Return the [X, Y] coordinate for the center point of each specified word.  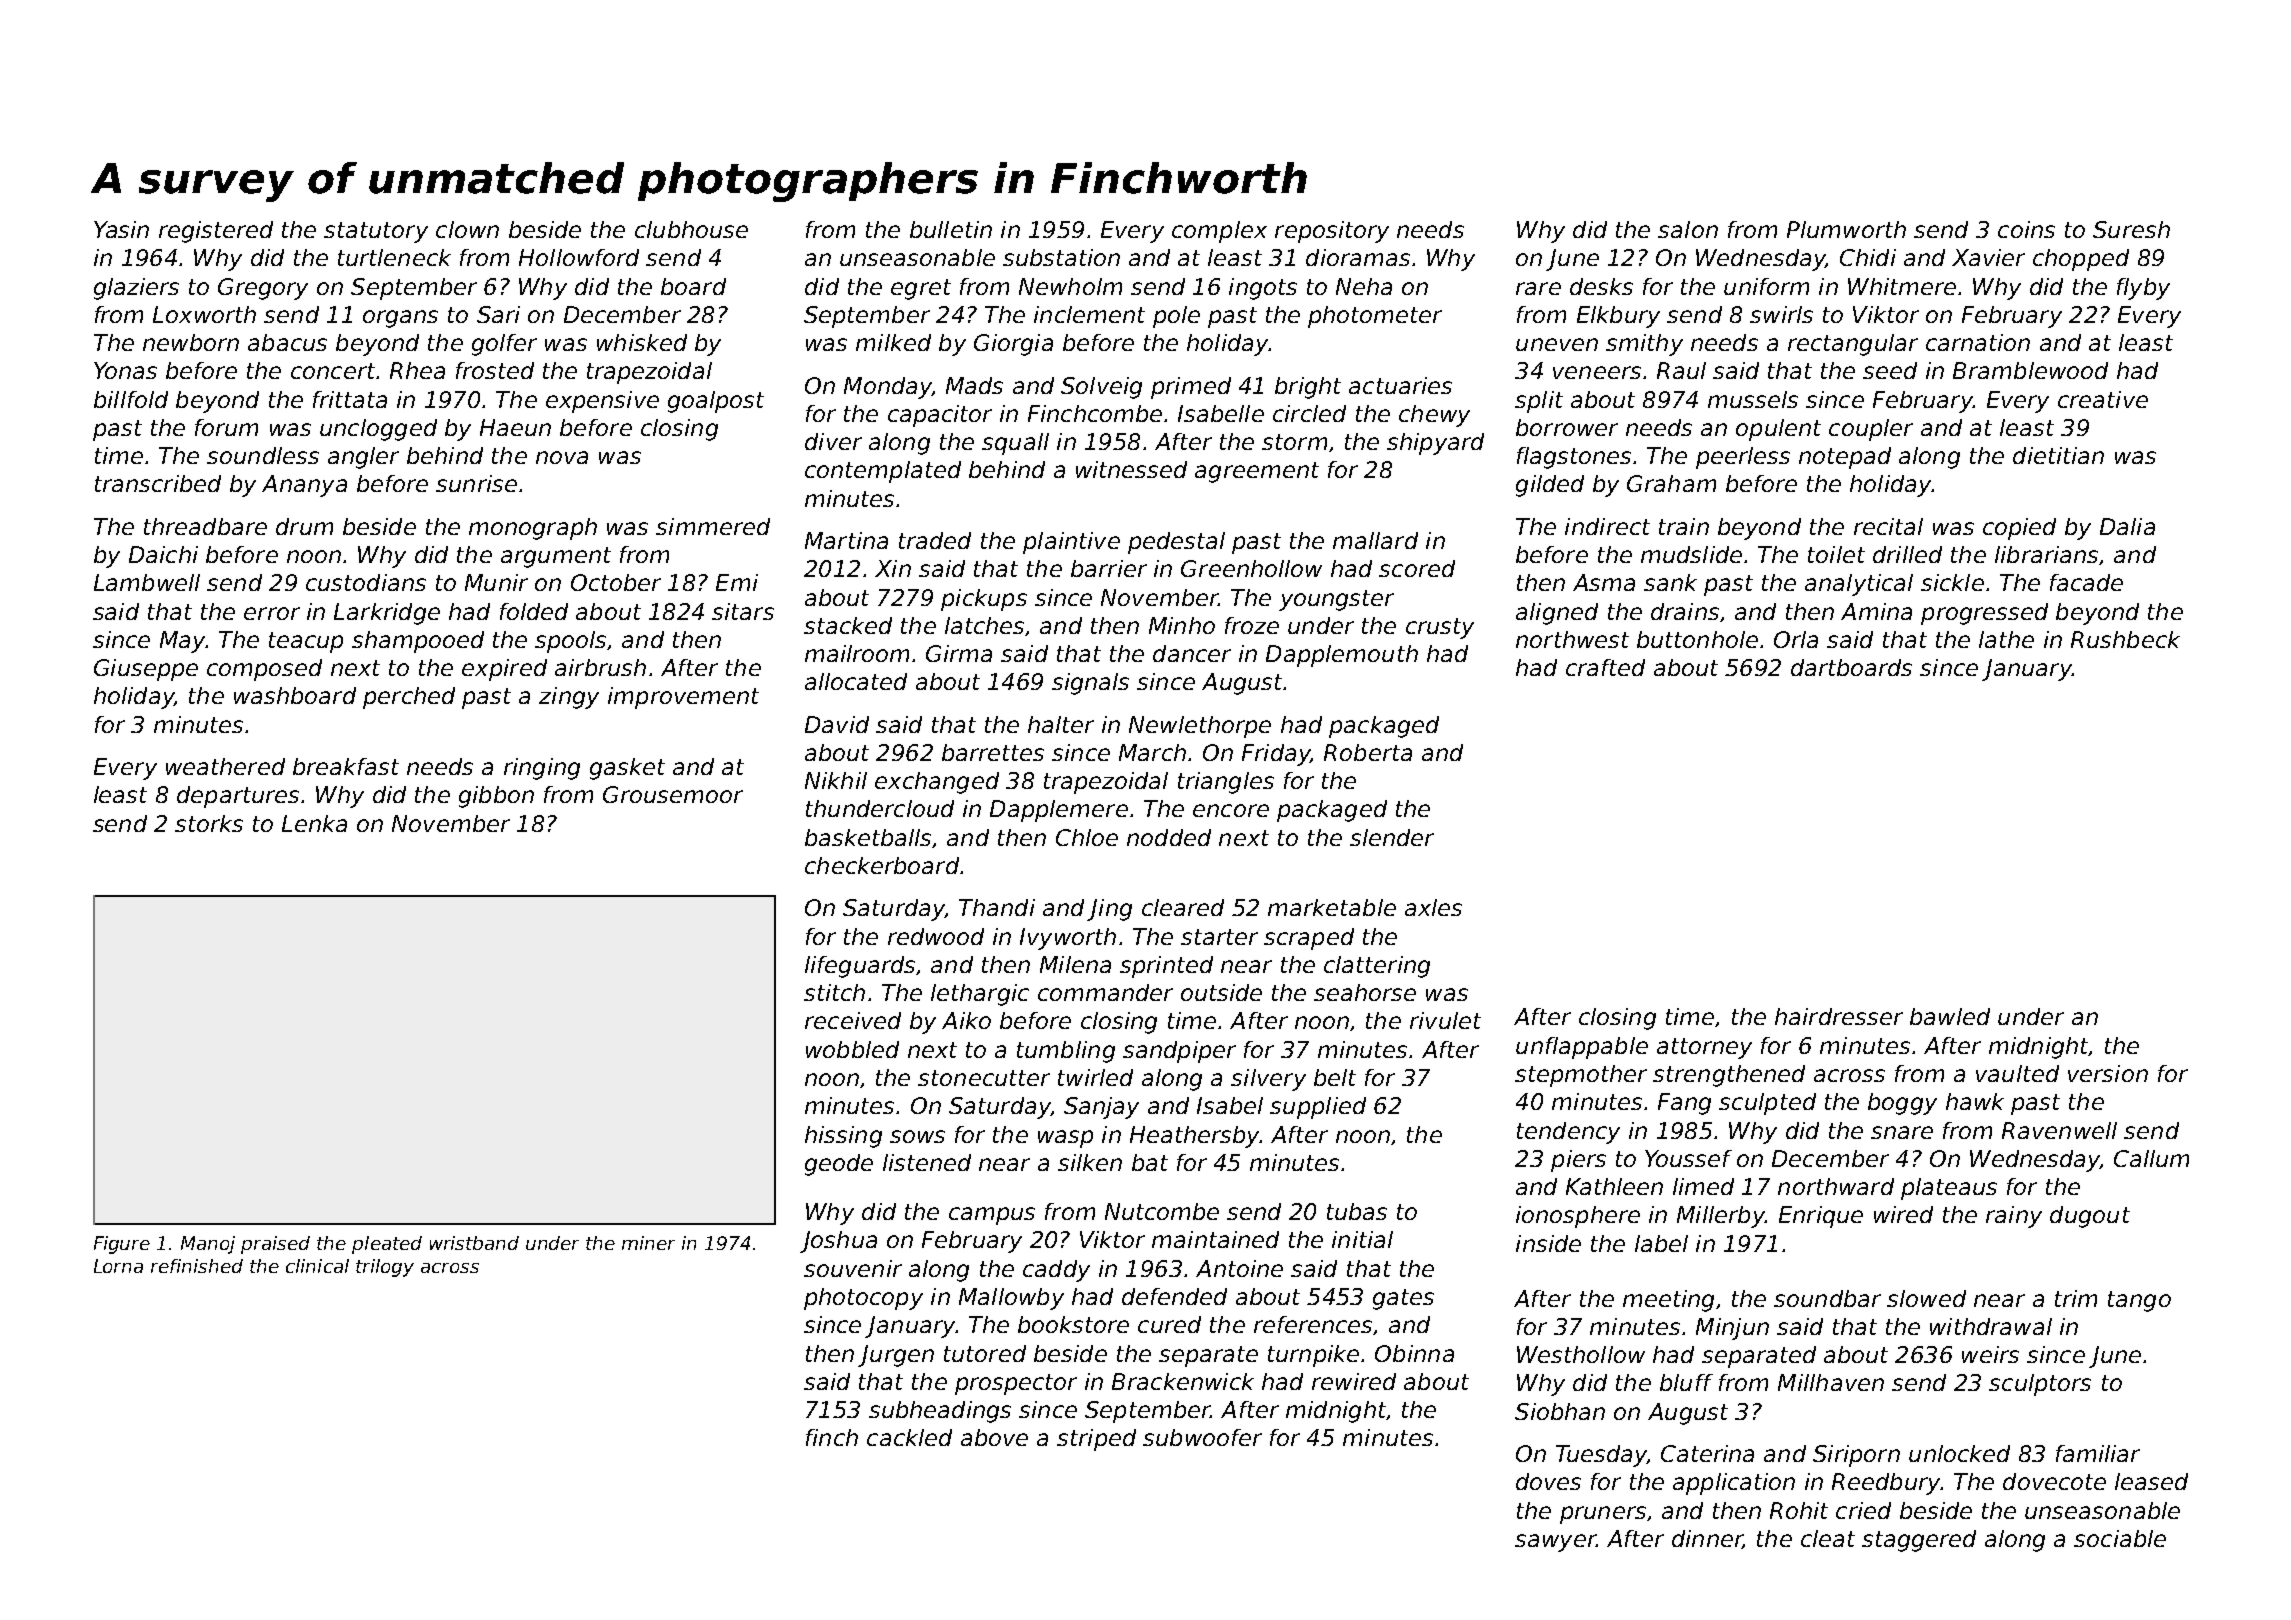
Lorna [118, 1266]
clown [467, 229]
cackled [909, 1437]
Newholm [1070, 286]
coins [2026, 229]
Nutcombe [1162, 1211]
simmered [713, 526]
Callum [2151, 1158]
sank [1670, 582]
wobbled [852, 1049]
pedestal [1176, 543]
